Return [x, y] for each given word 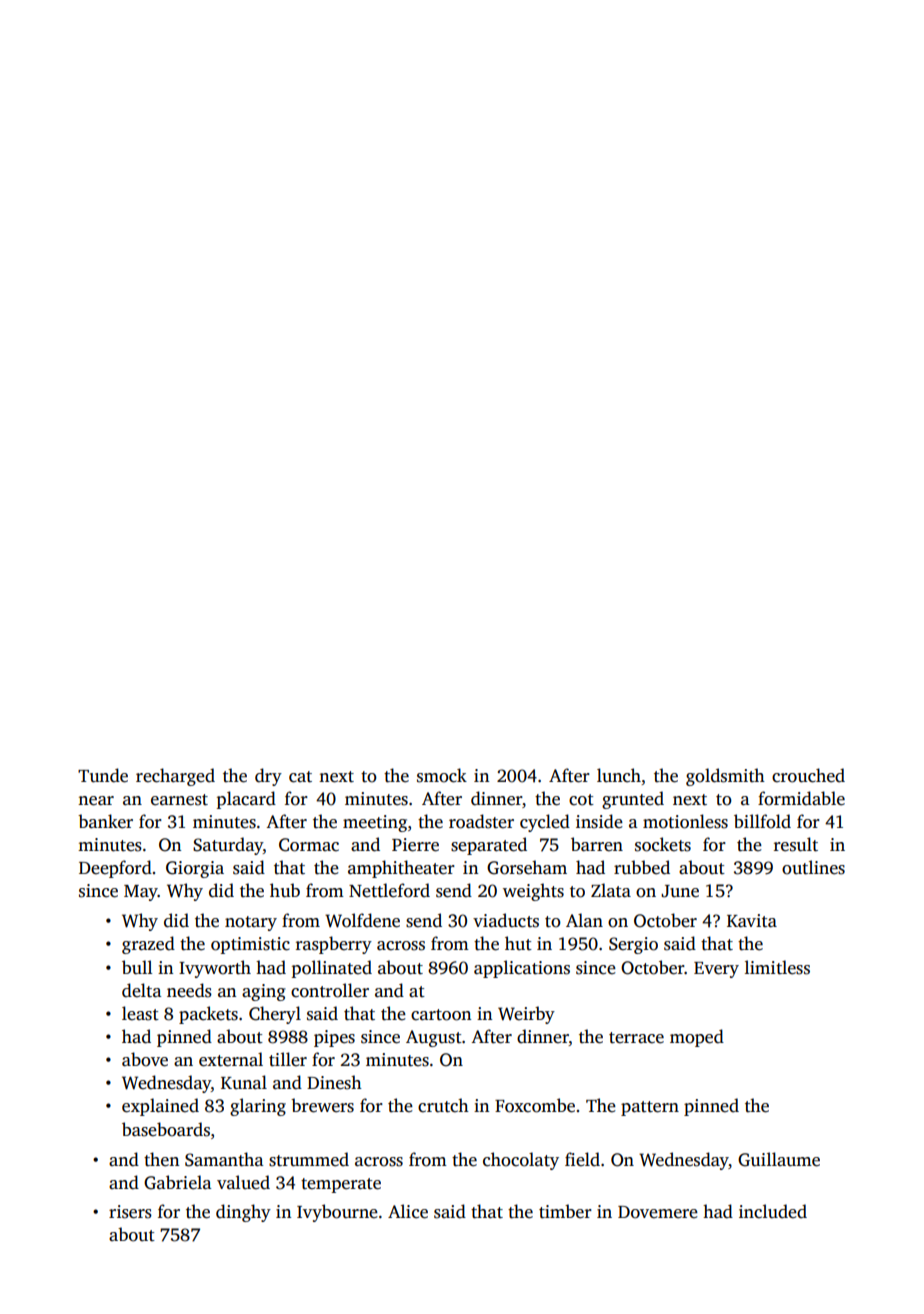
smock [442, 775]
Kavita [752, 921]
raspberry [334, 945]
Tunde [103, 775]
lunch [619, 775]
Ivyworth [215, 969]
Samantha [224, 1159]
